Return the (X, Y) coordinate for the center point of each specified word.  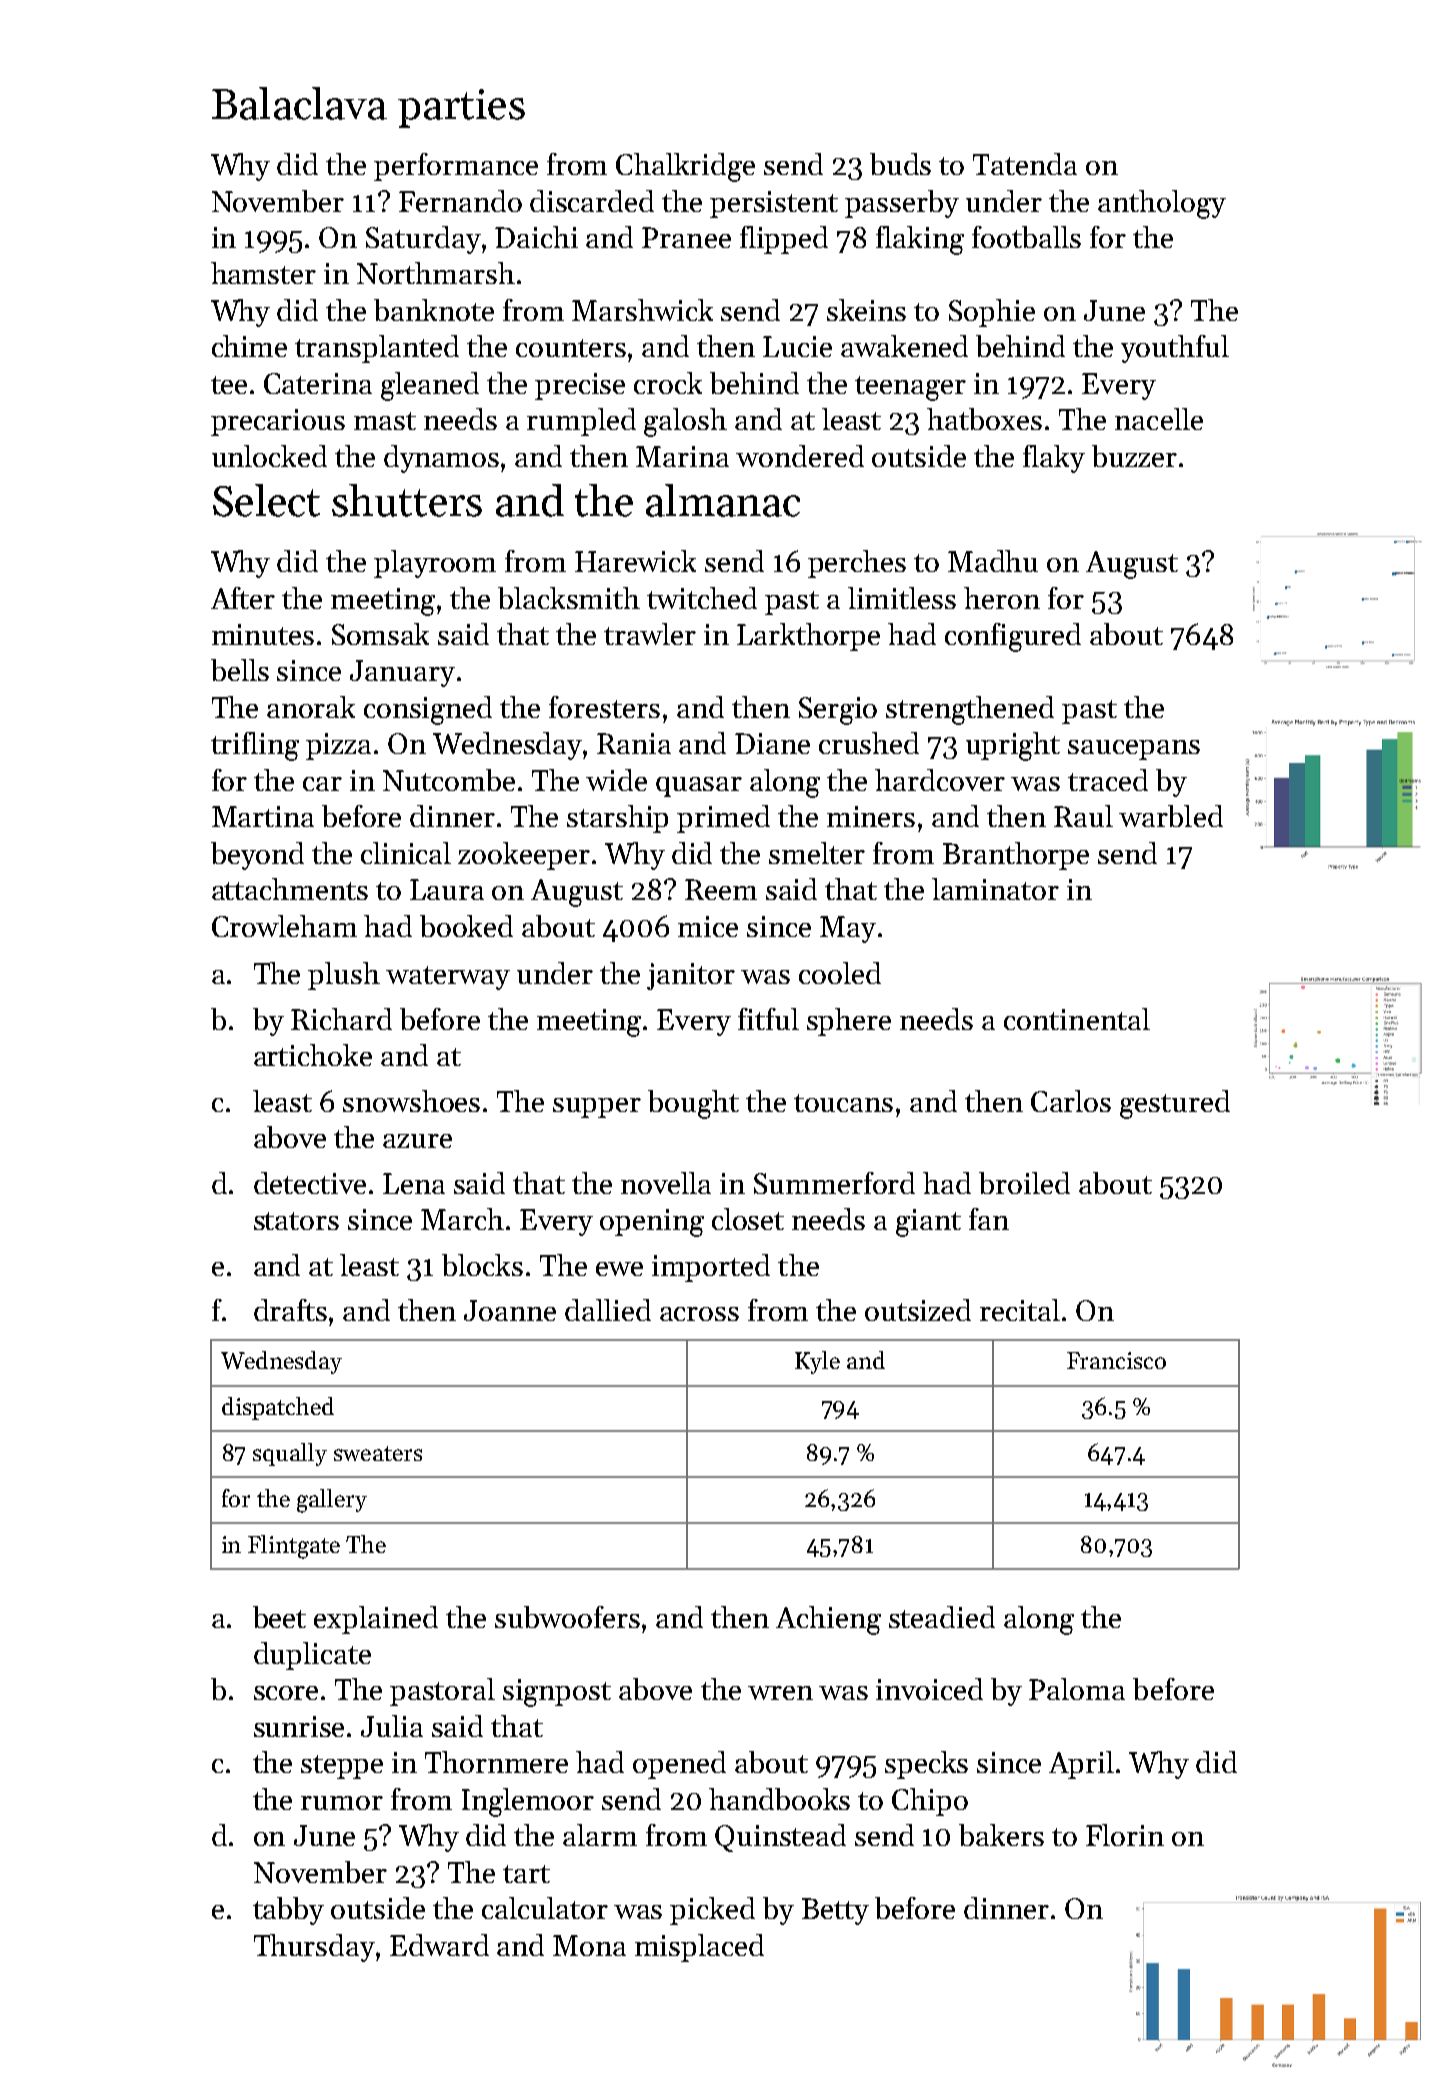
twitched (702, 598)
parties (461, 108)
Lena (414, 1183)
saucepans (1134, 750)
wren (780, 1693)
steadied (942, 1617)
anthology (1162, 204)
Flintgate (294, 1547)
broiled (1024, 1183)
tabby (288, 1911)
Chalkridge (685, 167)
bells (240, 670)
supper (597, 1108)
